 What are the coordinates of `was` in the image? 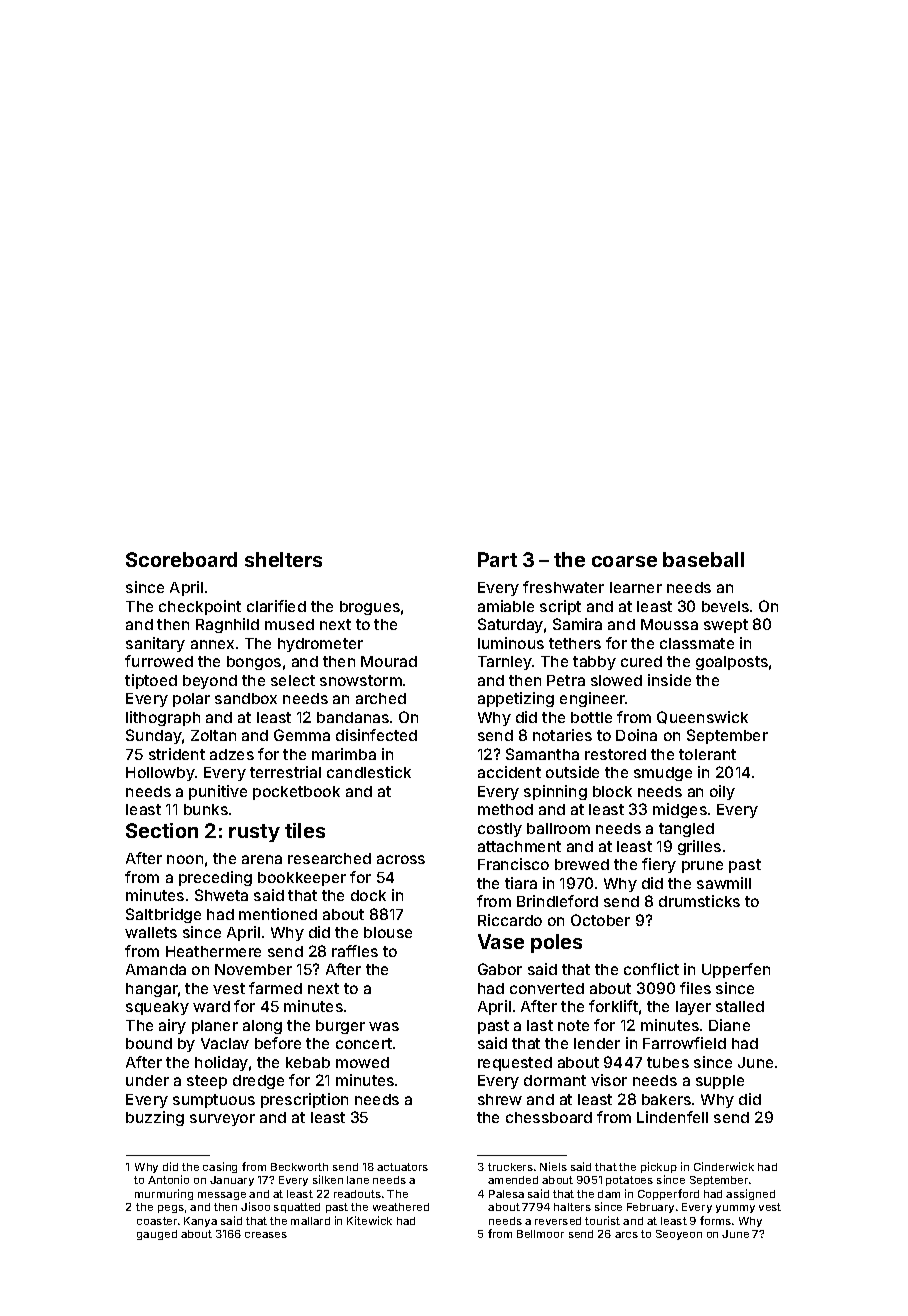 It's located at (384, 1026).
